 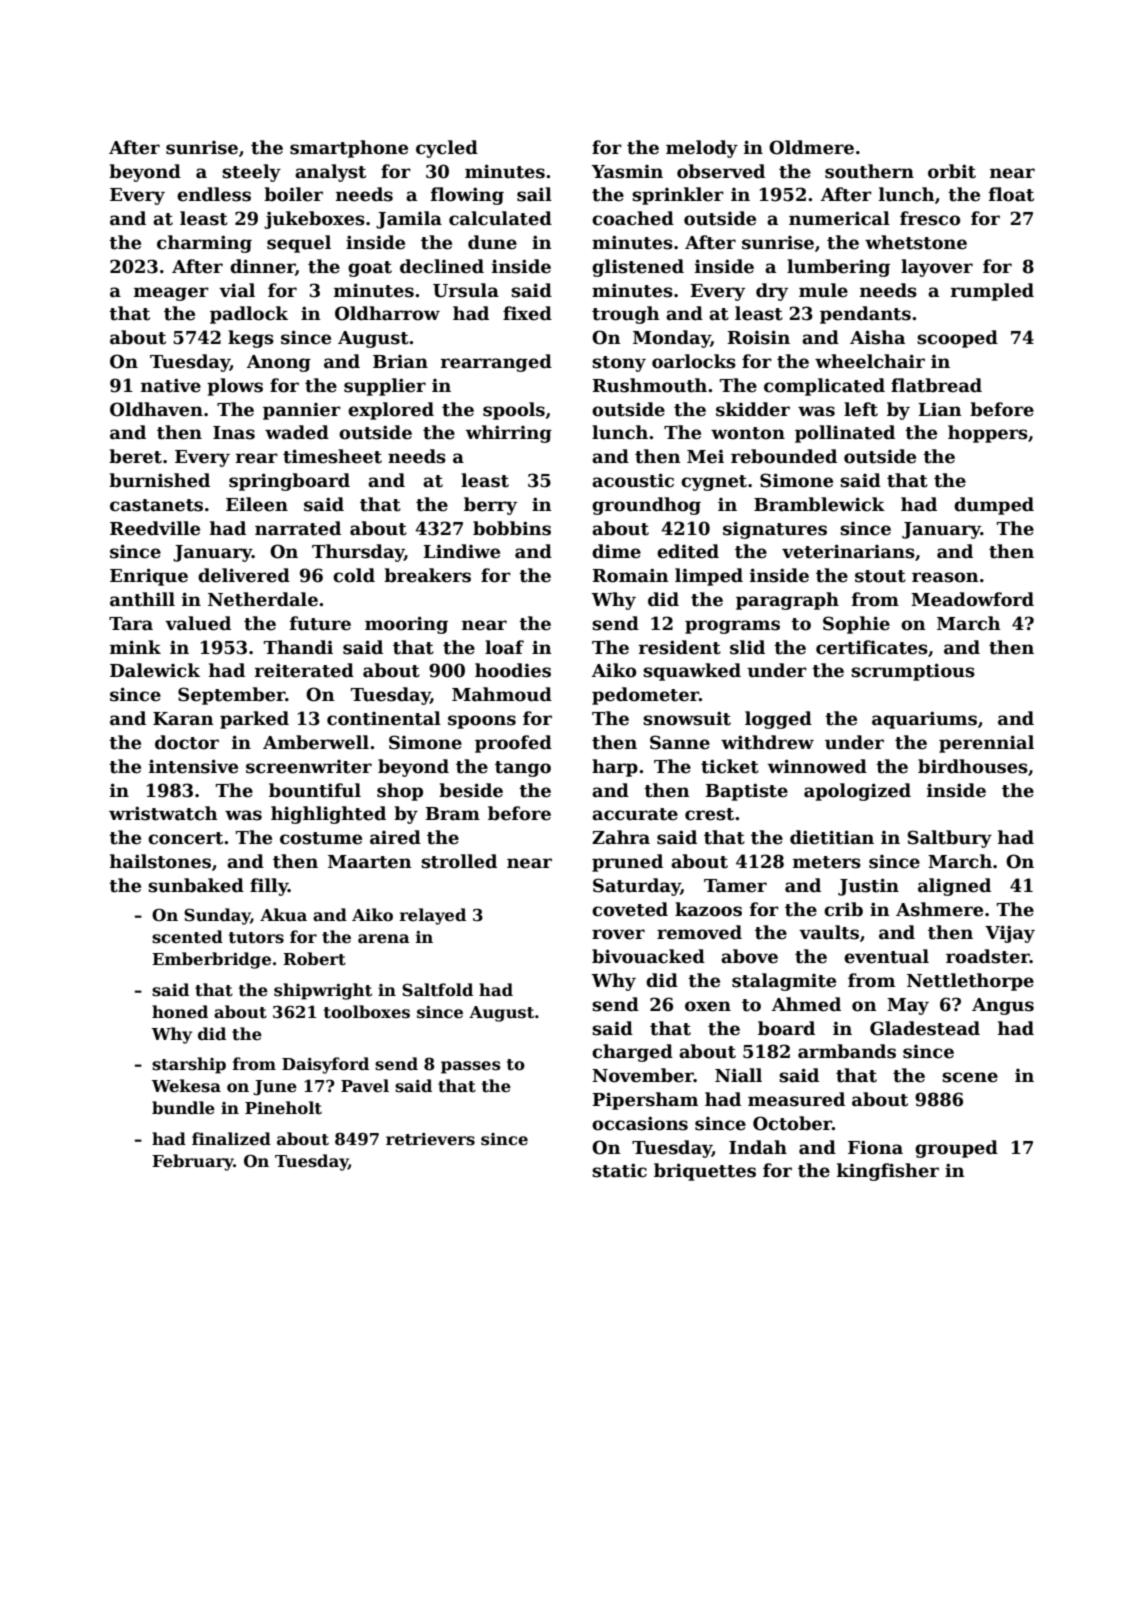 What do you see at coordinates (298, 528) in the page?
I see `narrated` at bounding box center [298, 528].
